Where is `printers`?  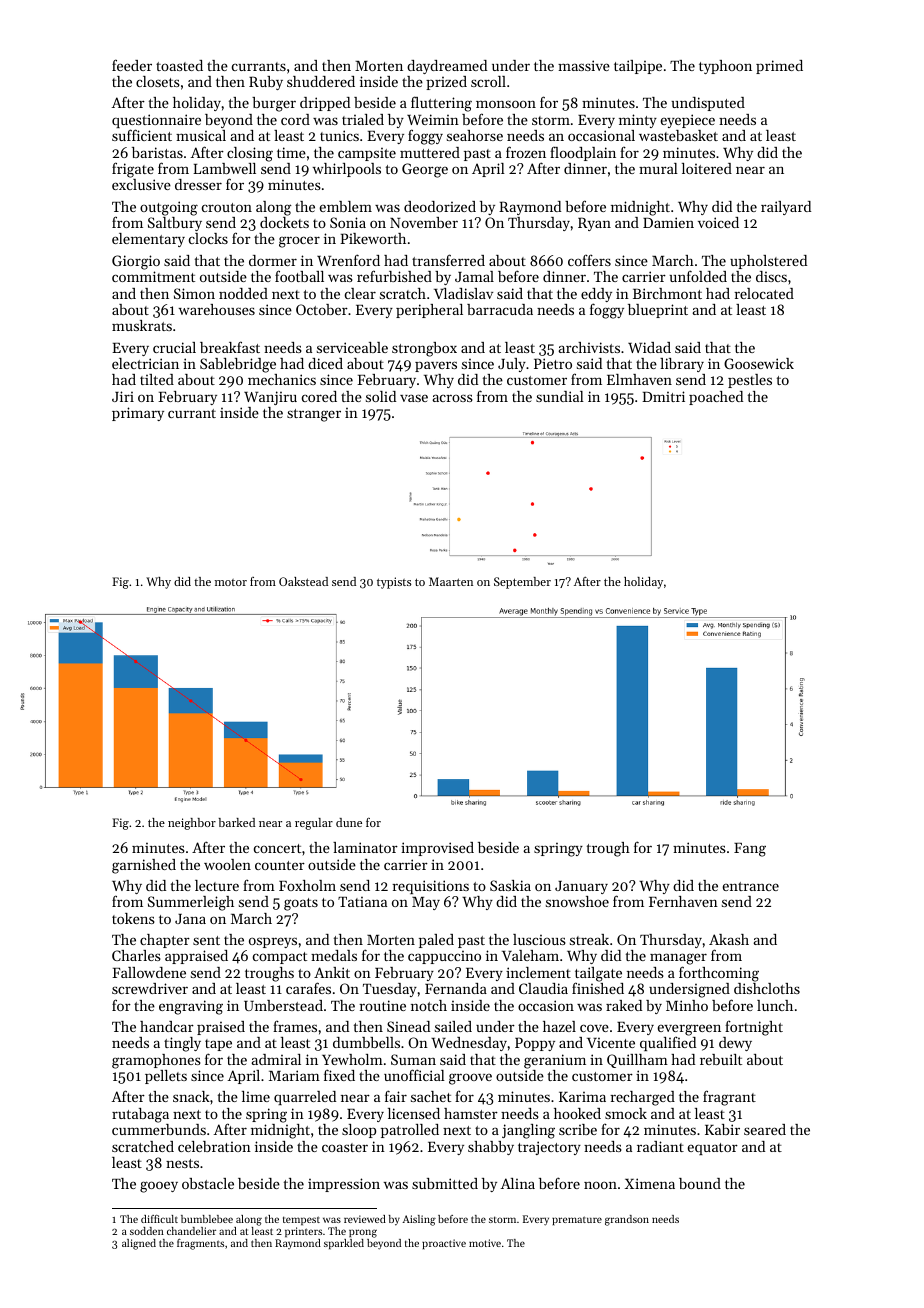
printers is located at coordinates (303, 1232).
